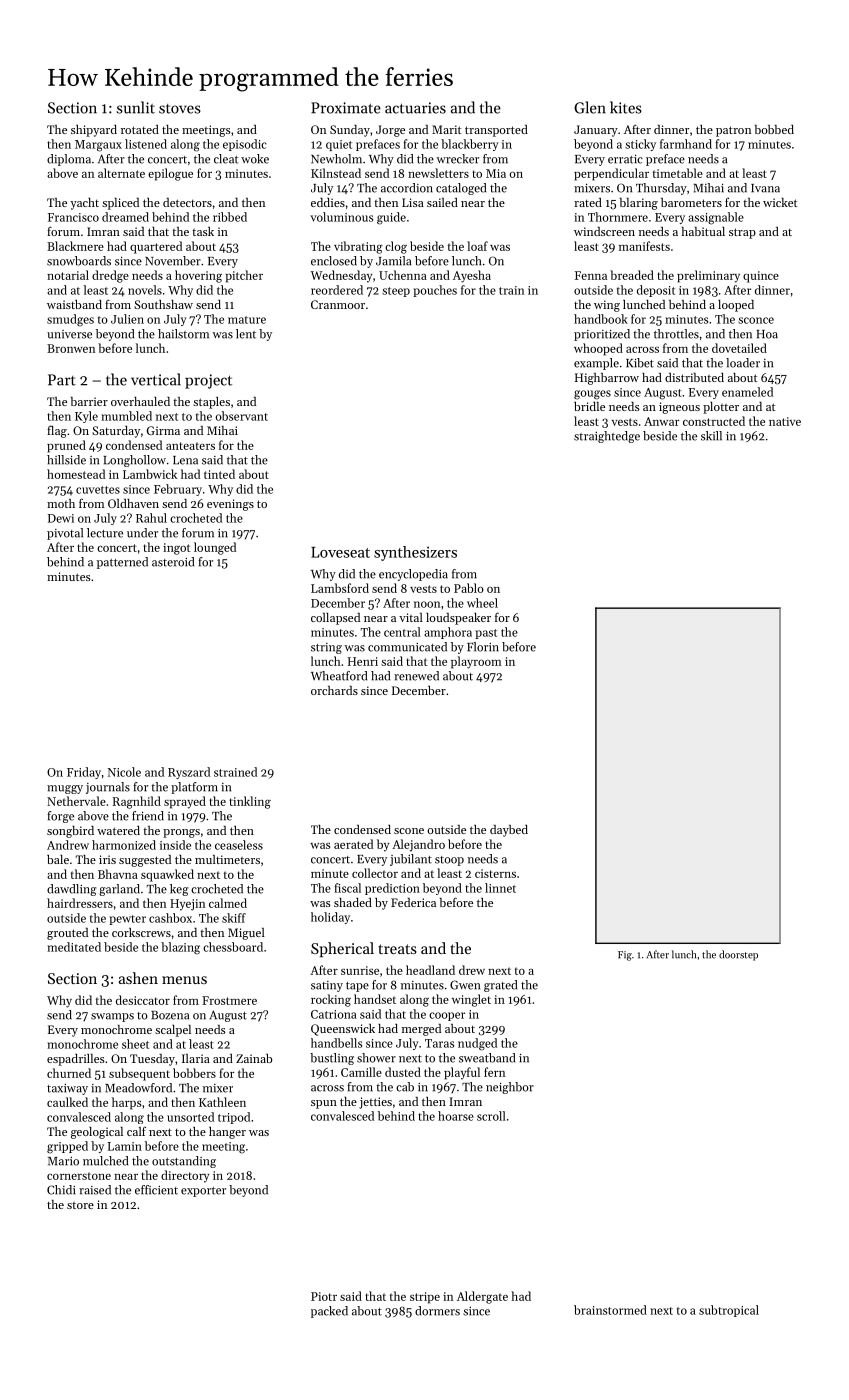 The image size is (849, 1400). I want to click on sailed, so click(442, 202).
